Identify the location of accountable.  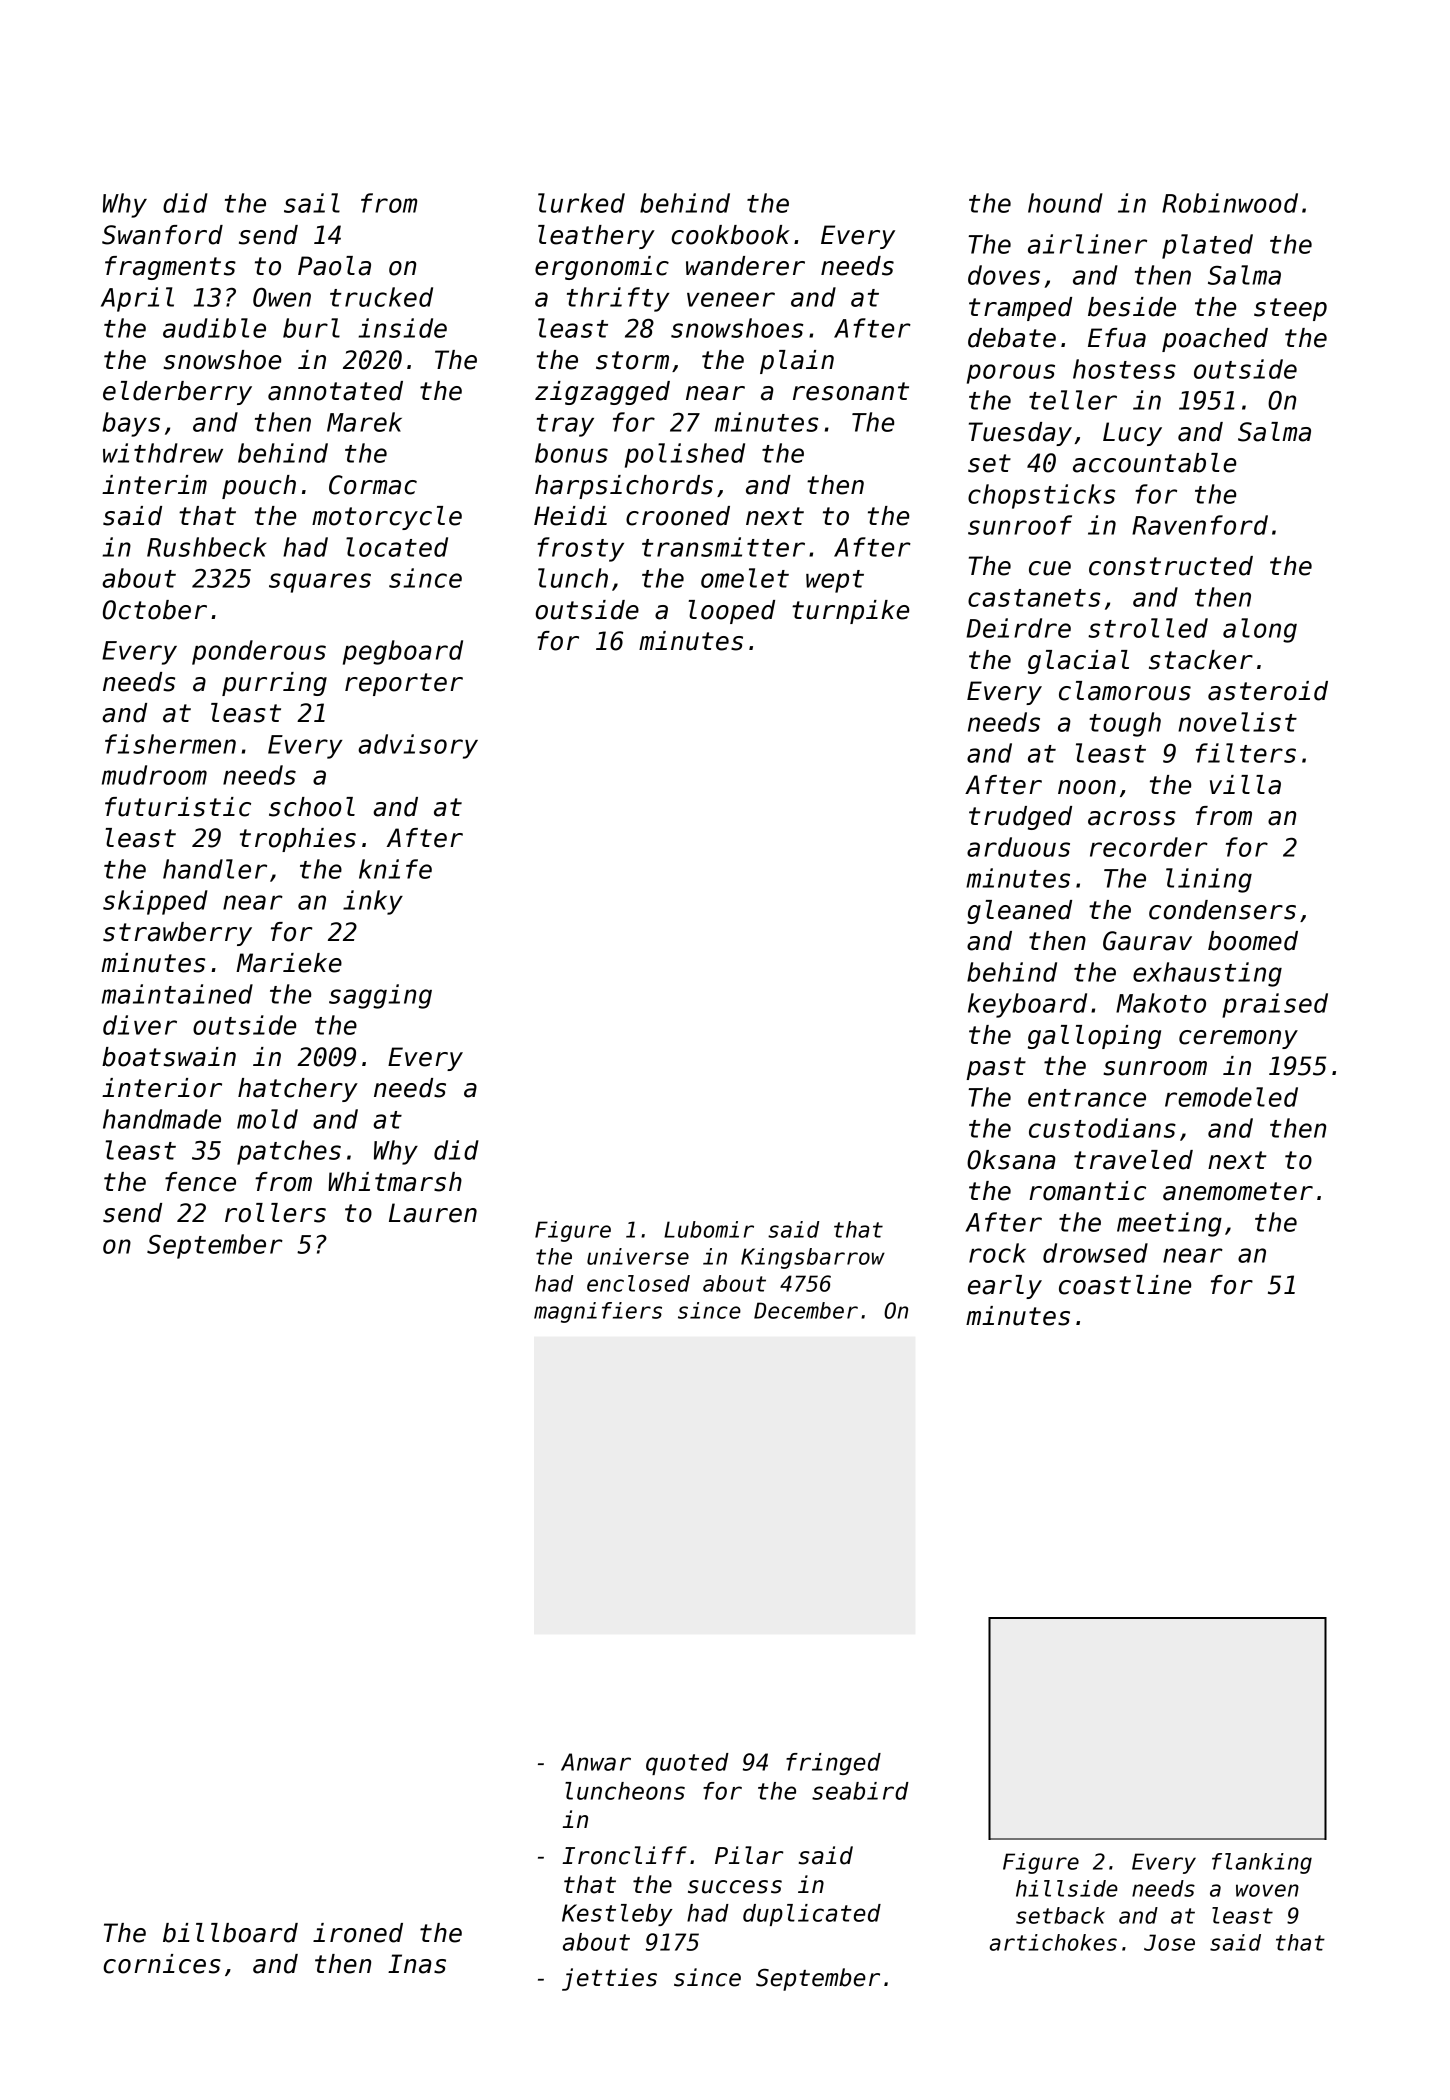
(1154, 463).
